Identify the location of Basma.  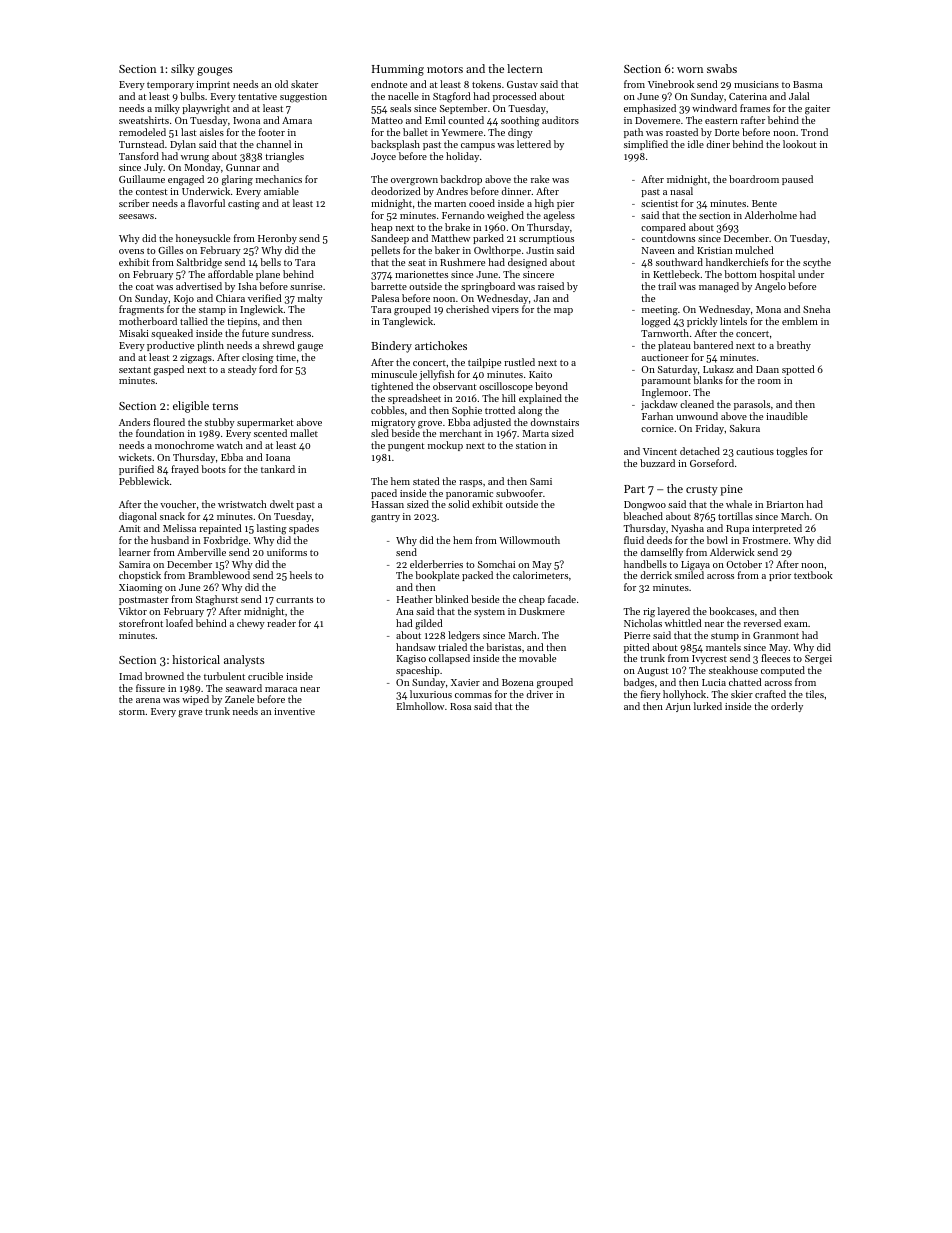
(808, 84).
